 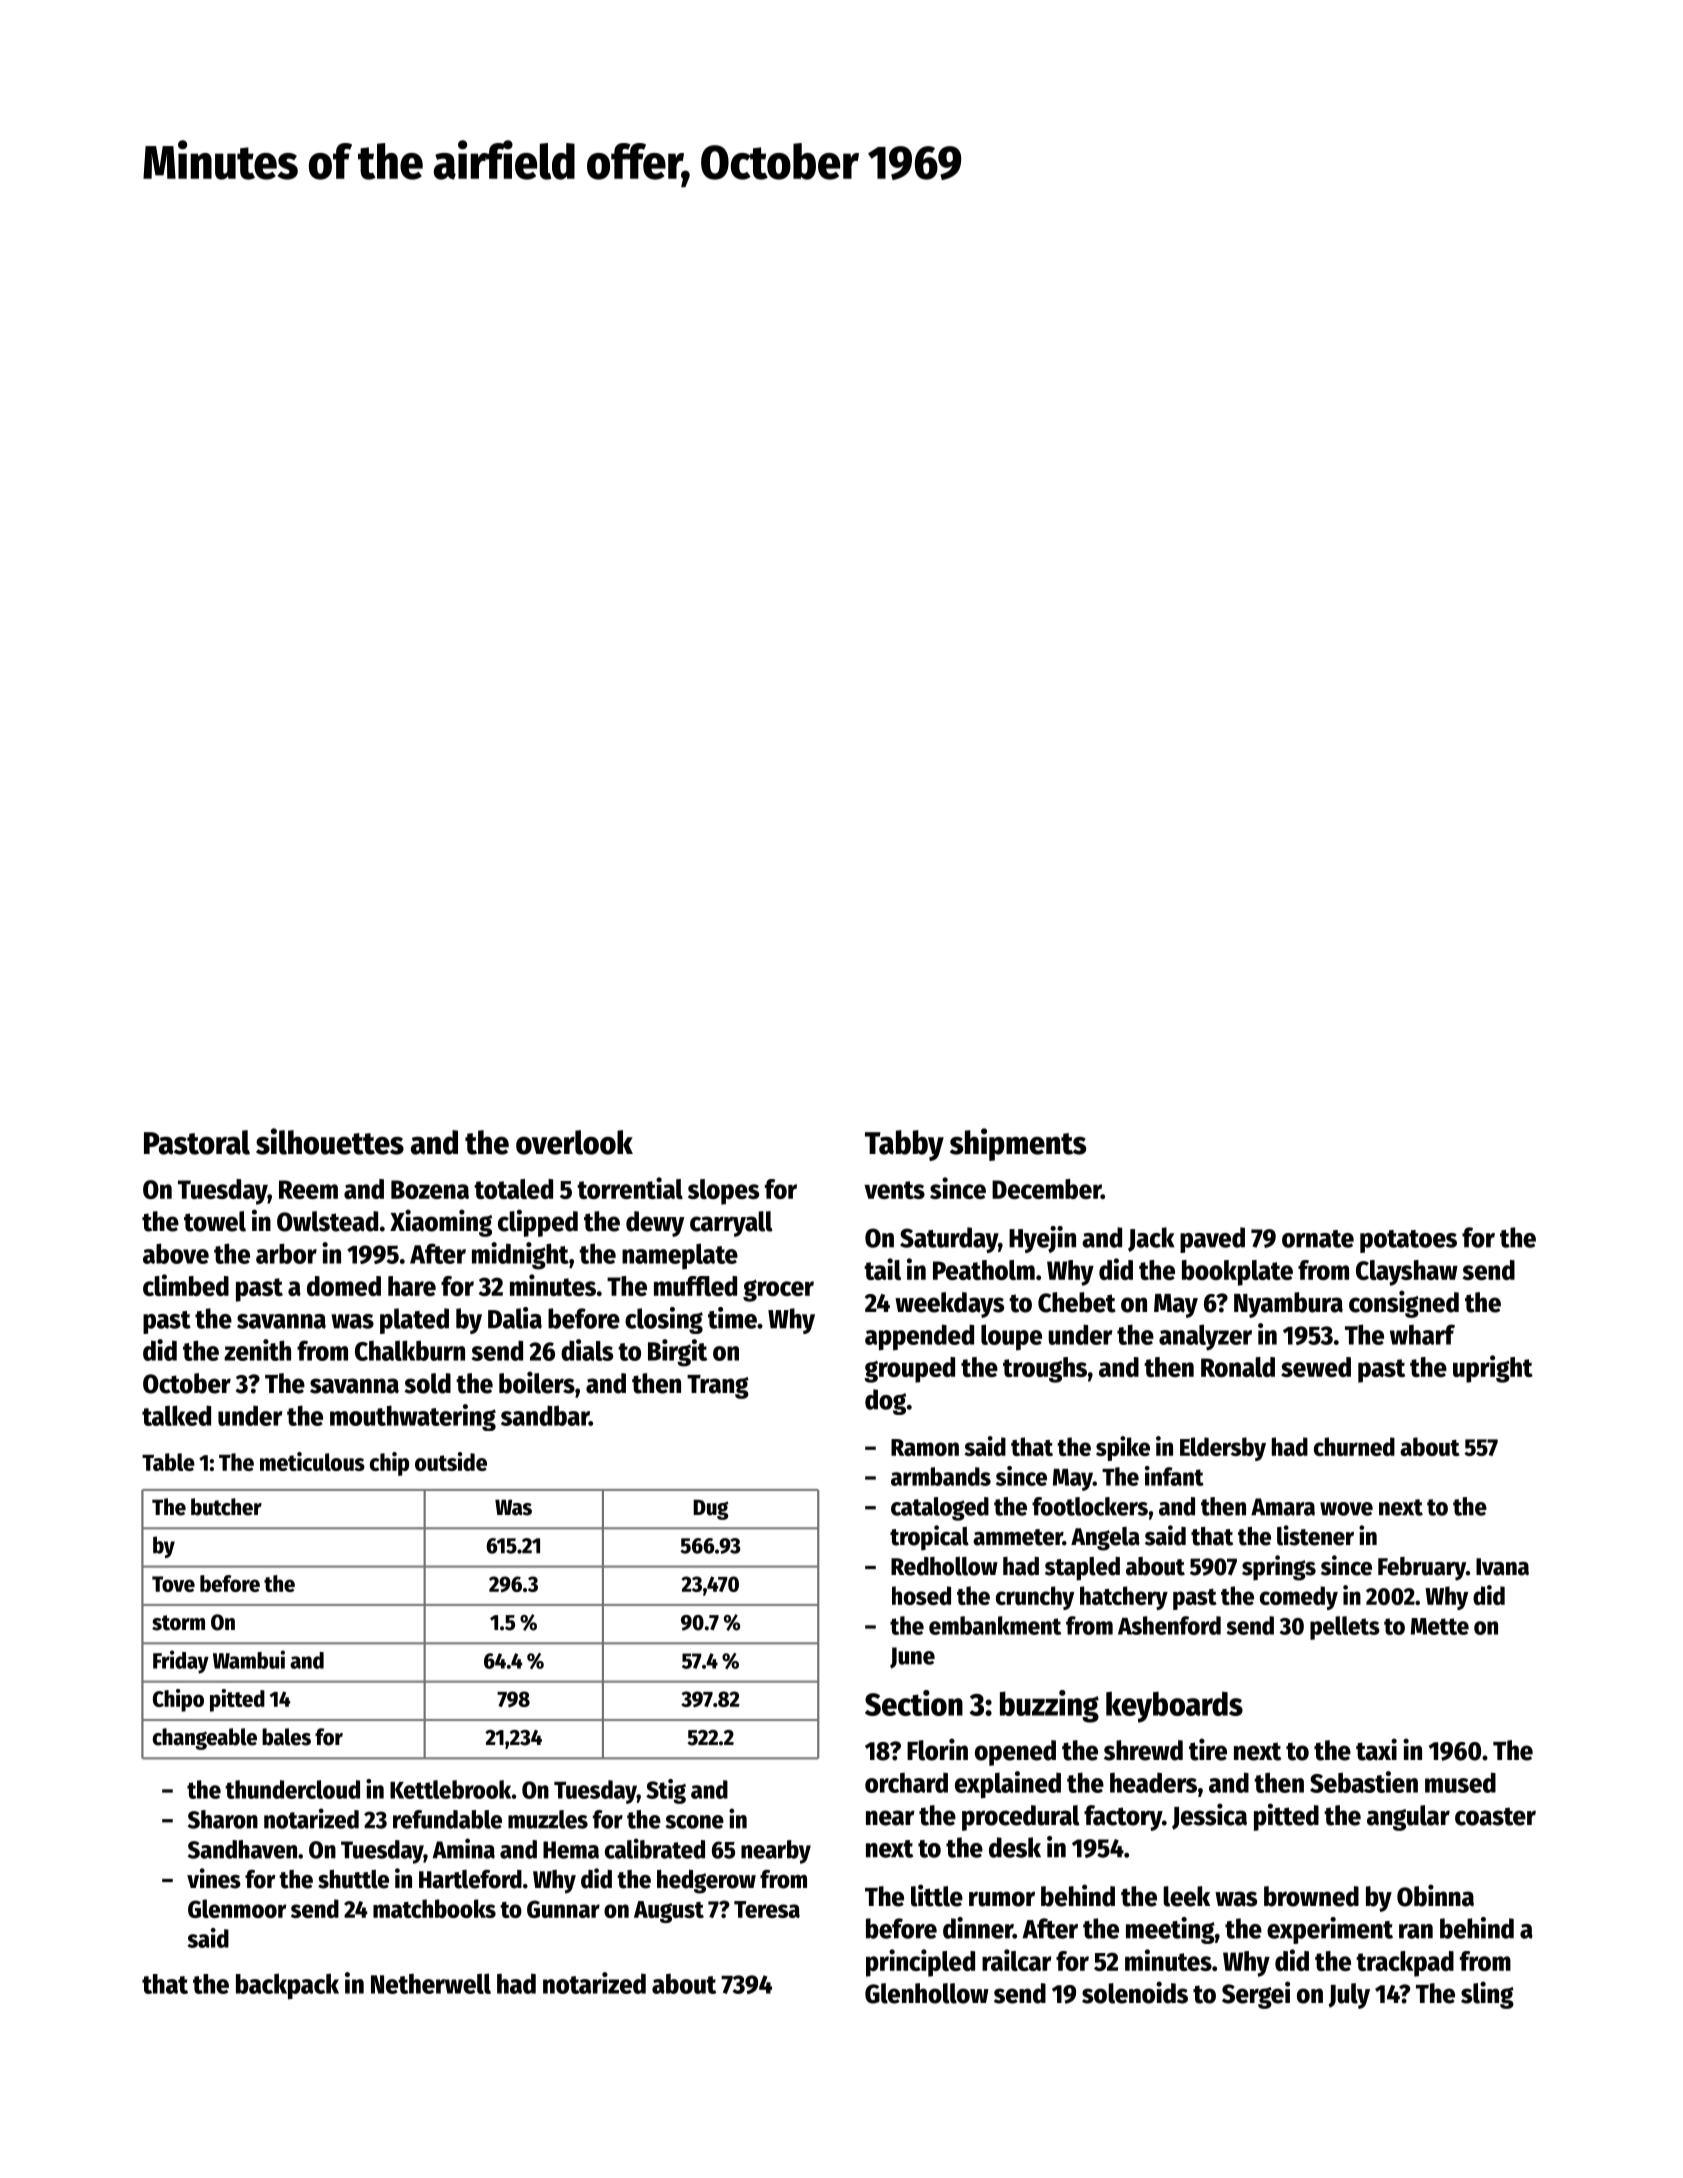 I want to click on Tabby, so click(x=904, y=1145).
